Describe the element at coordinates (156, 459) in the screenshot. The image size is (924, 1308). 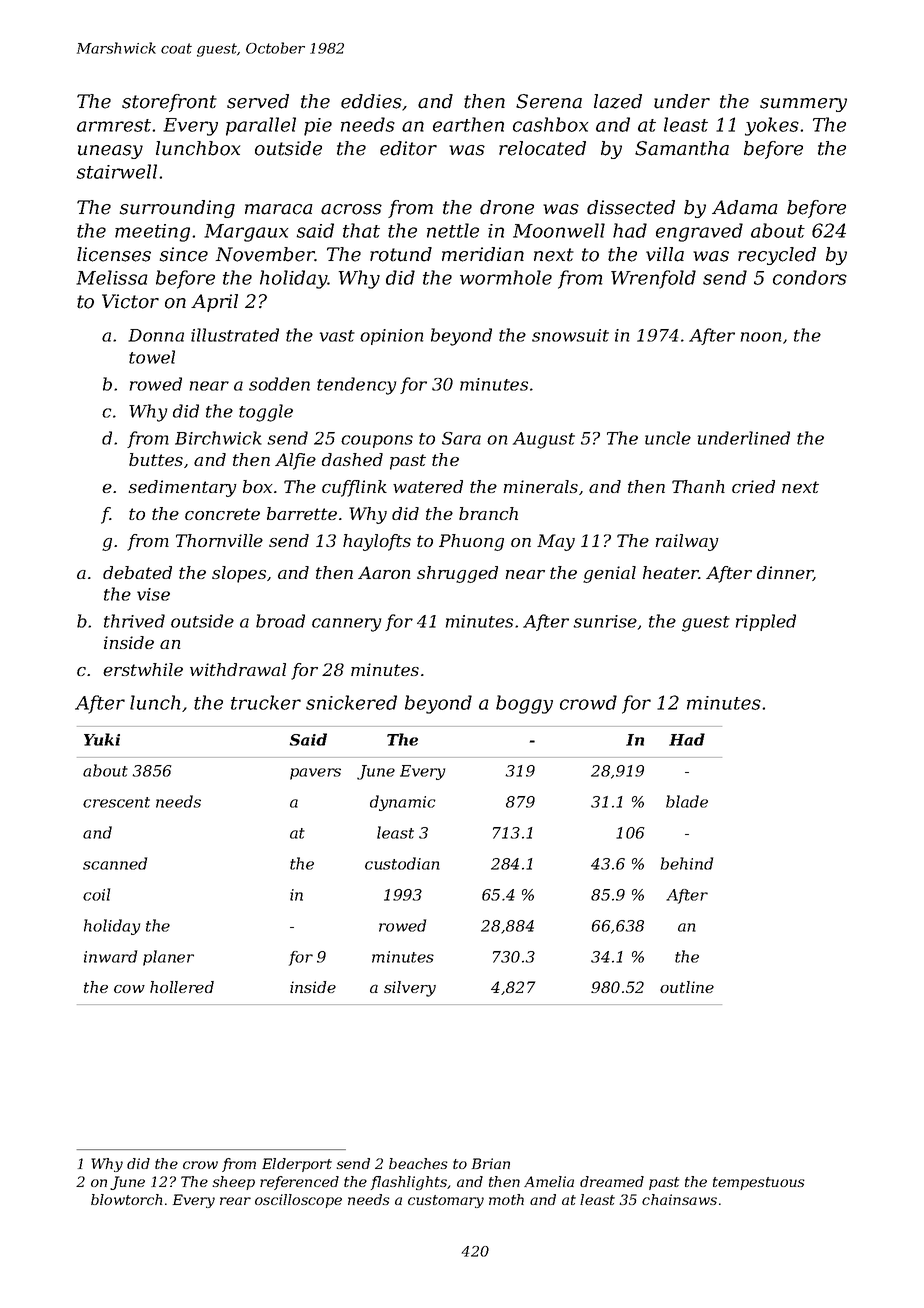
I see `buttes` at that location.
